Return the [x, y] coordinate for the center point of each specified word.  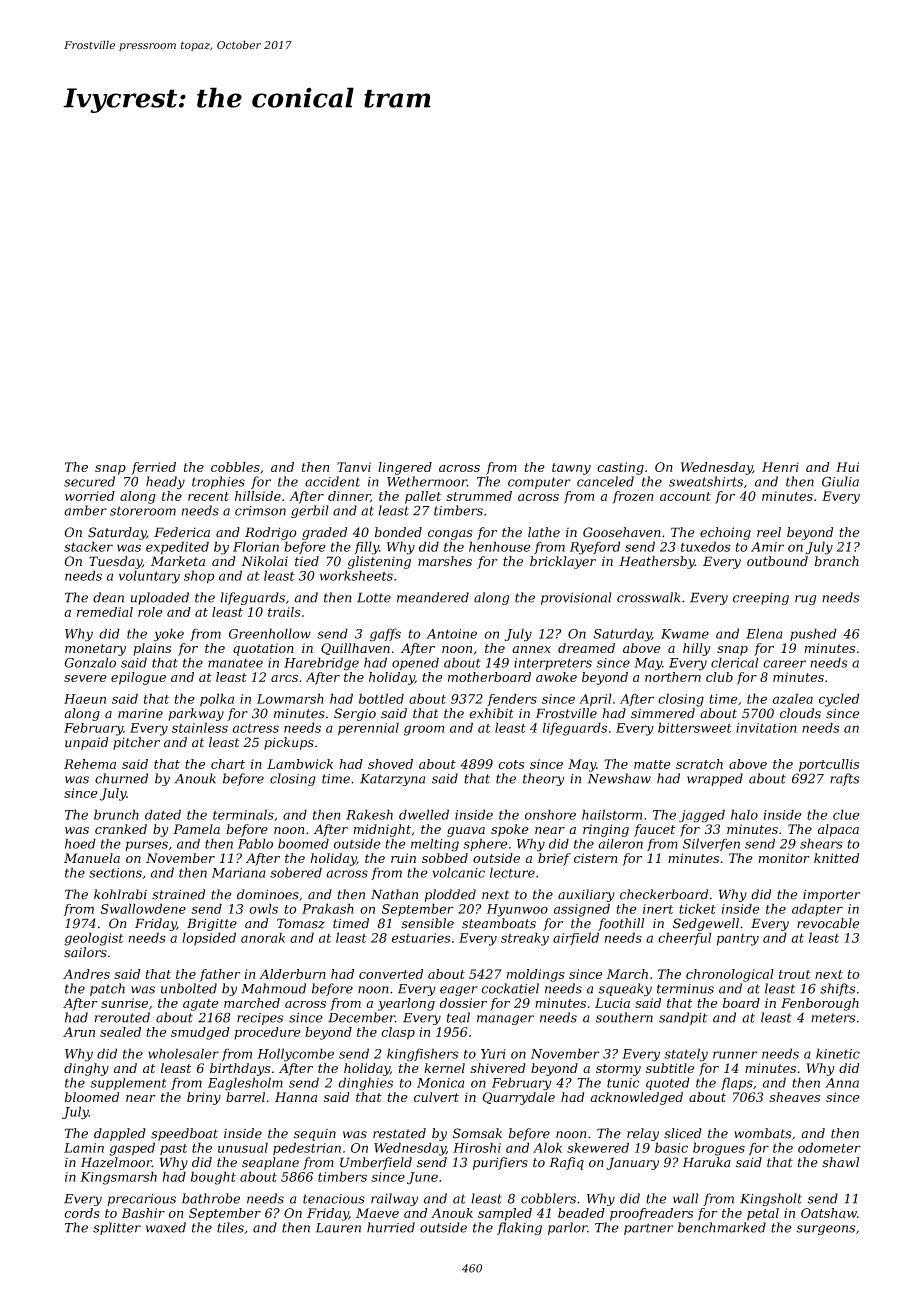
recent [208, 496]
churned [121, 778]
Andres [86, 974]
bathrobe [211, 1198]
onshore [550, 814]
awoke [556, 677]
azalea [792, 698]
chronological [730, 975]
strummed [479, 496]
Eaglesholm [245, 1084]
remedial [105, 612]
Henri [780, 467]
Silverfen [711, 844]
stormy [618, 1070]
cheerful [685, 938]
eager [459, 991]
